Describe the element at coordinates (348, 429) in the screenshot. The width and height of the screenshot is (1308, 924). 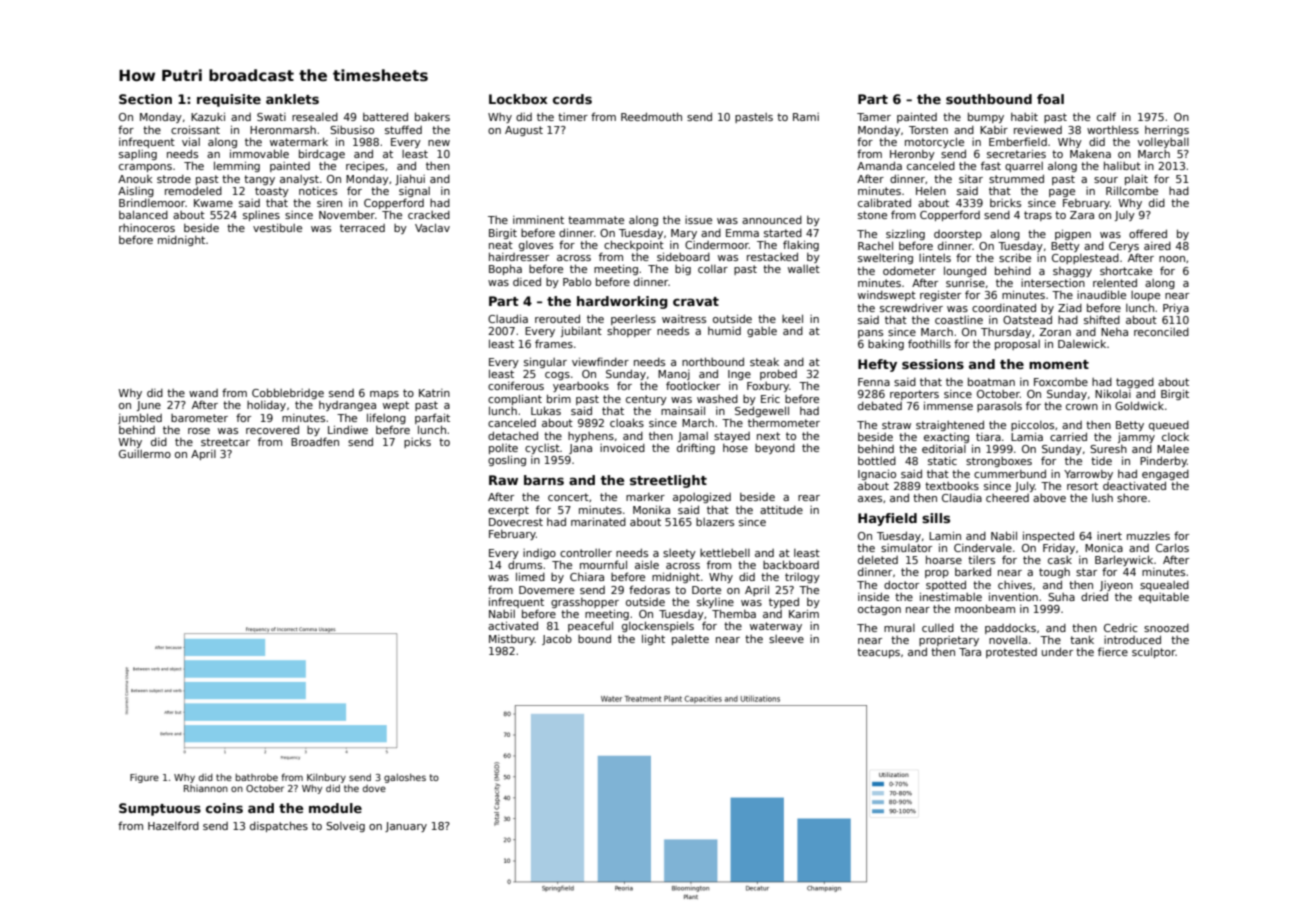
I see `Lindiwe` at that location.
